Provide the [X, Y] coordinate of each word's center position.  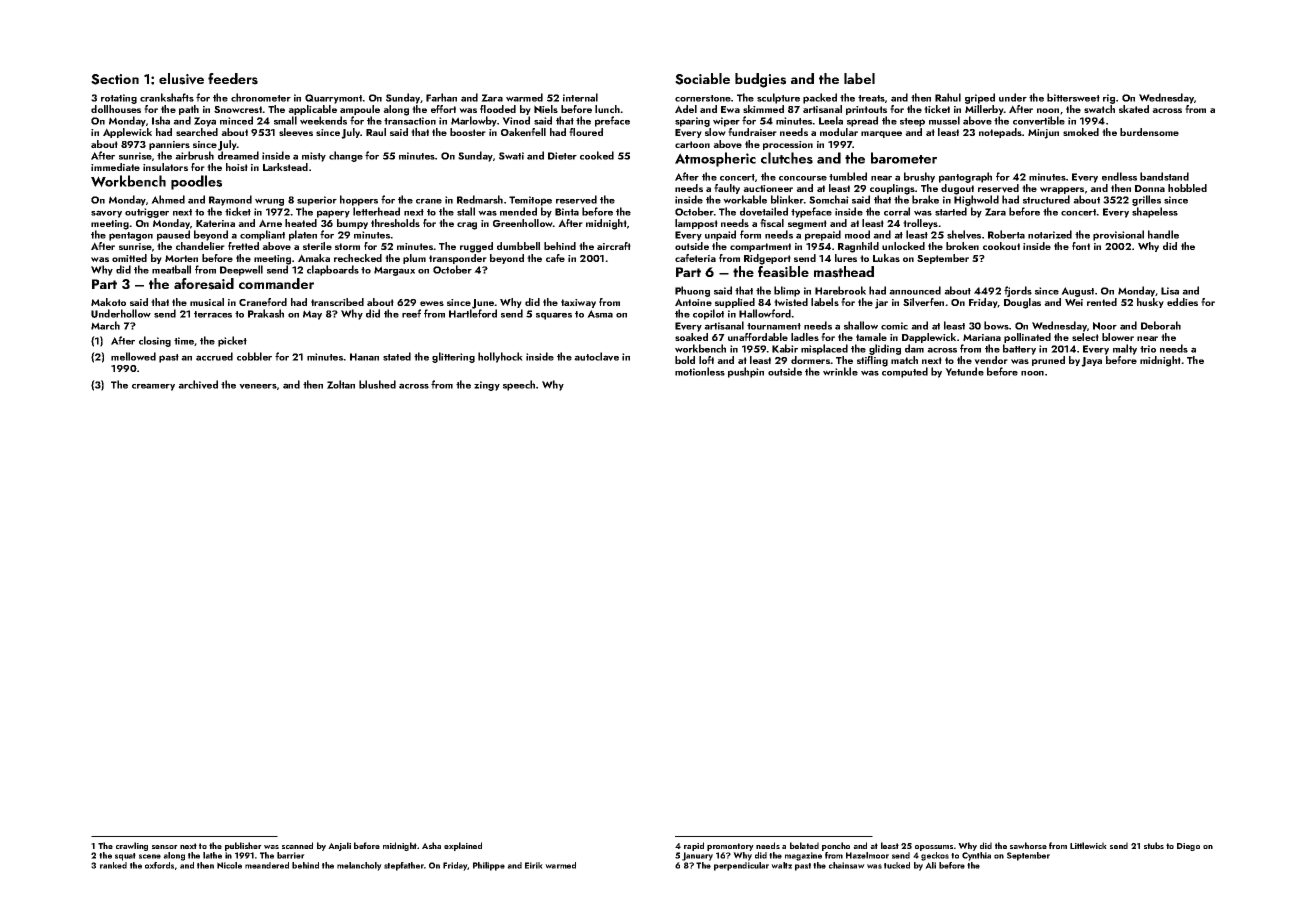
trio [1148, 349]
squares [554, 316]
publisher [243, 846]
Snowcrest [238, 109]
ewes [432, 303]
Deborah [1161, 325]
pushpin [746, 372]
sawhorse [1028, 845]
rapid [694, 846]
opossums [934, 848]
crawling [132, 846]
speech [519, 385]
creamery [153, 387]
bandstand [1164, 176]
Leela [831, 120]
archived [198, 384]
